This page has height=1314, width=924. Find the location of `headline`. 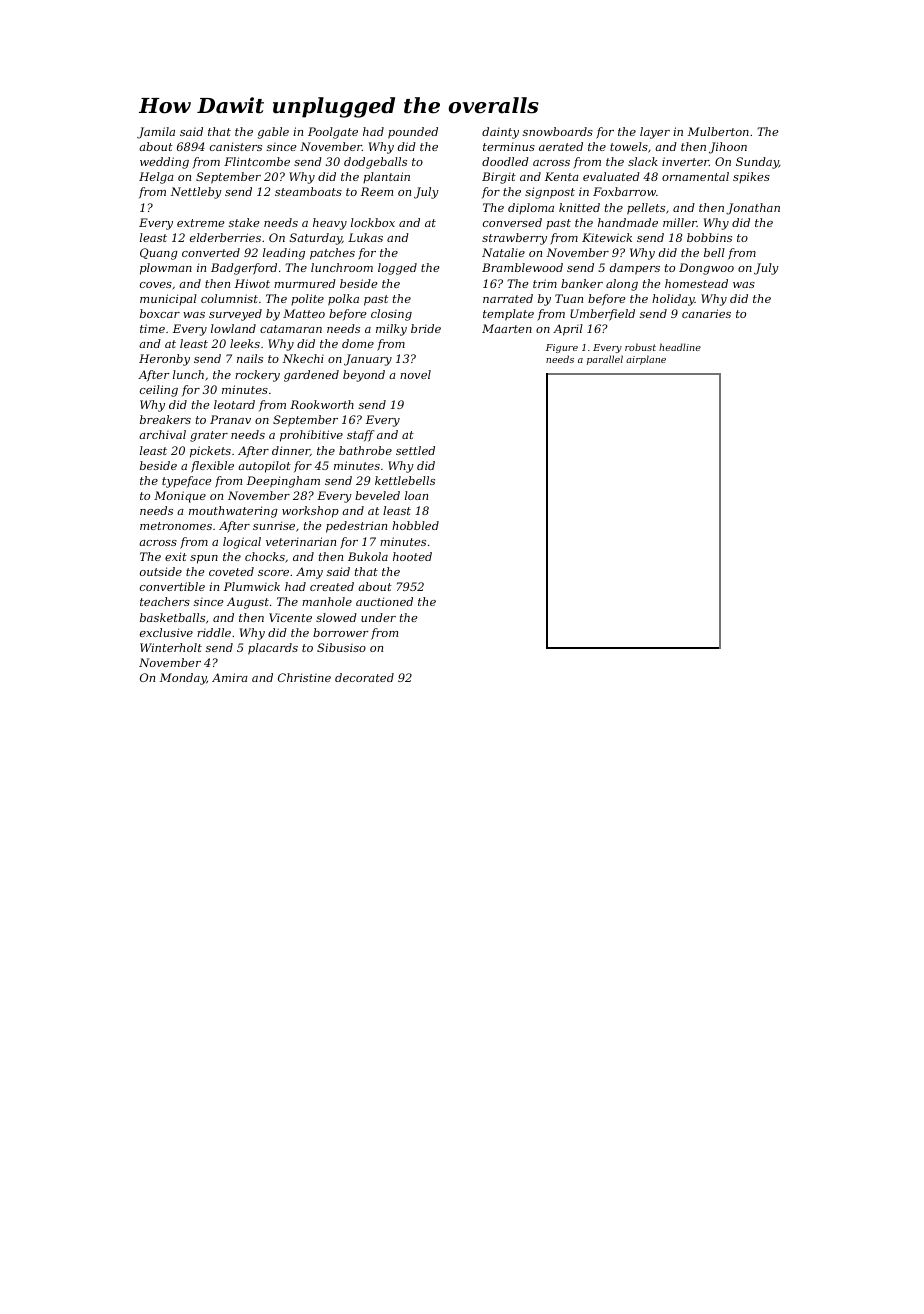

headline is located at coordinates (680, 347).
